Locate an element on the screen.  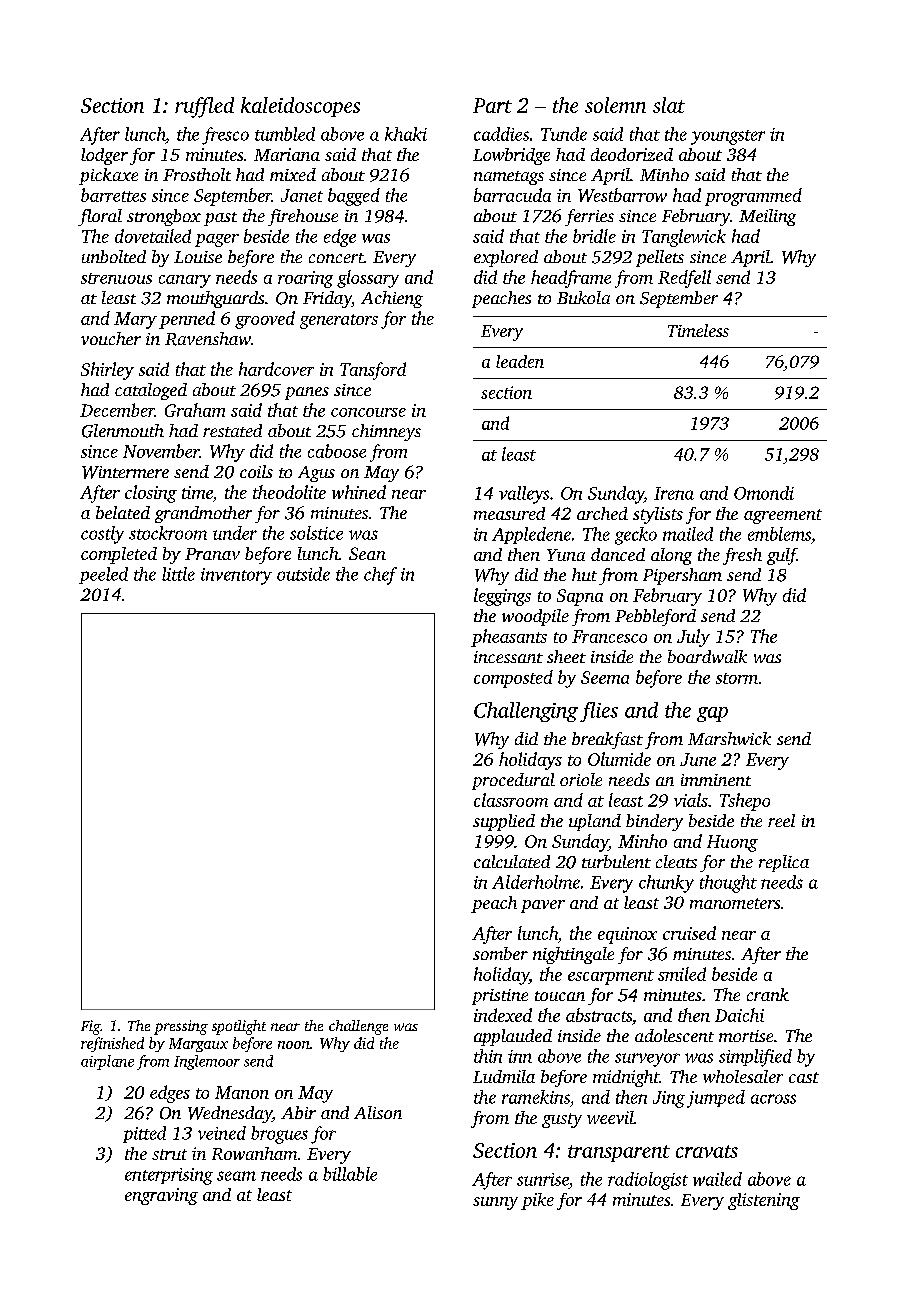
Meiling is located at coordinates (767, 217).
